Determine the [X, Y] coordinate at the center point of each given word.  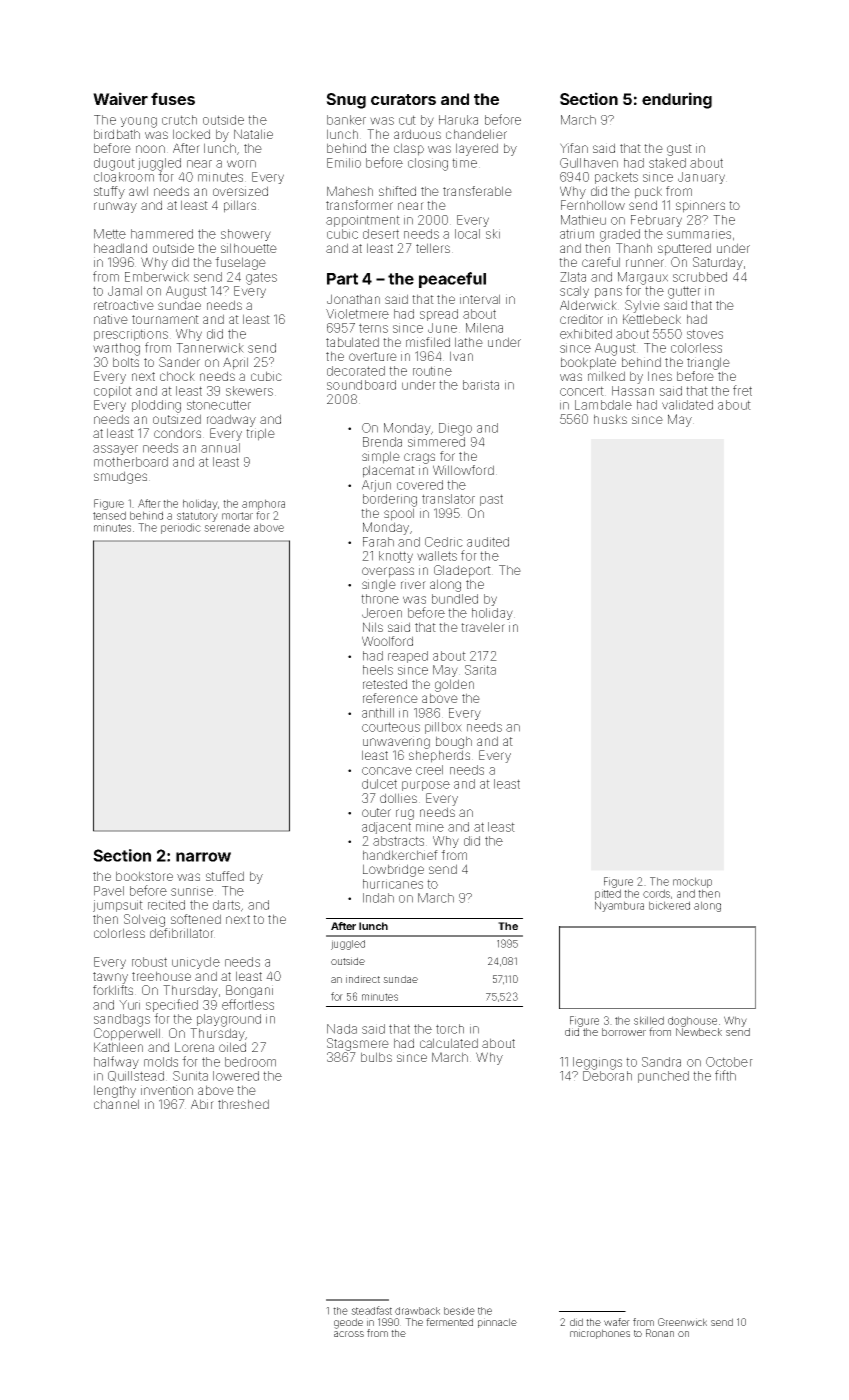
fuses [173, 98]
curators [403, 99]
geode [348, 1323]
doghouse [692, 1021]
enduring [677, 100]
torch [450, 1029]
